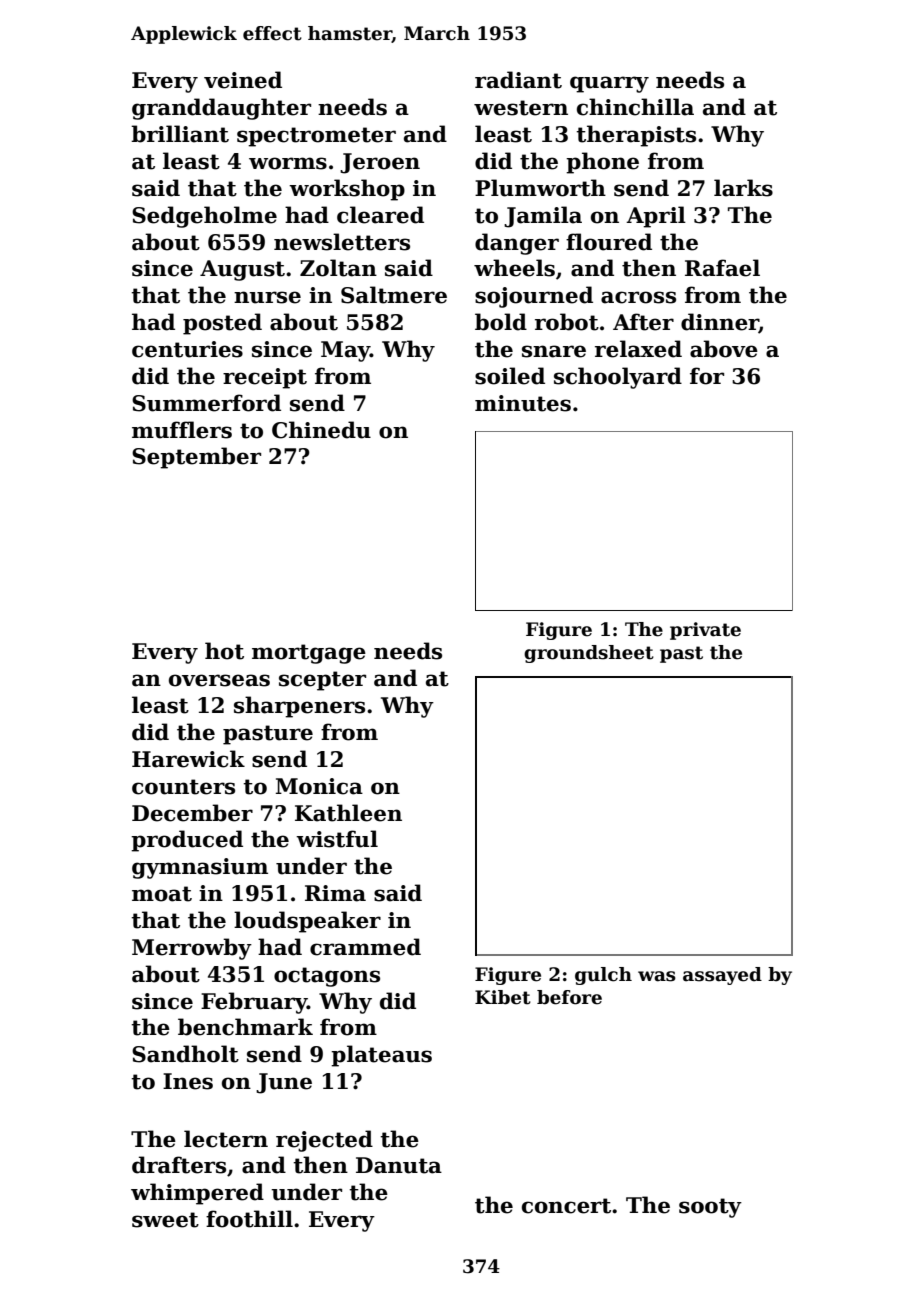 Image resolution: width=924 pixels, height=1314 pixels. I want to click on overseas, so click(219, 680).
